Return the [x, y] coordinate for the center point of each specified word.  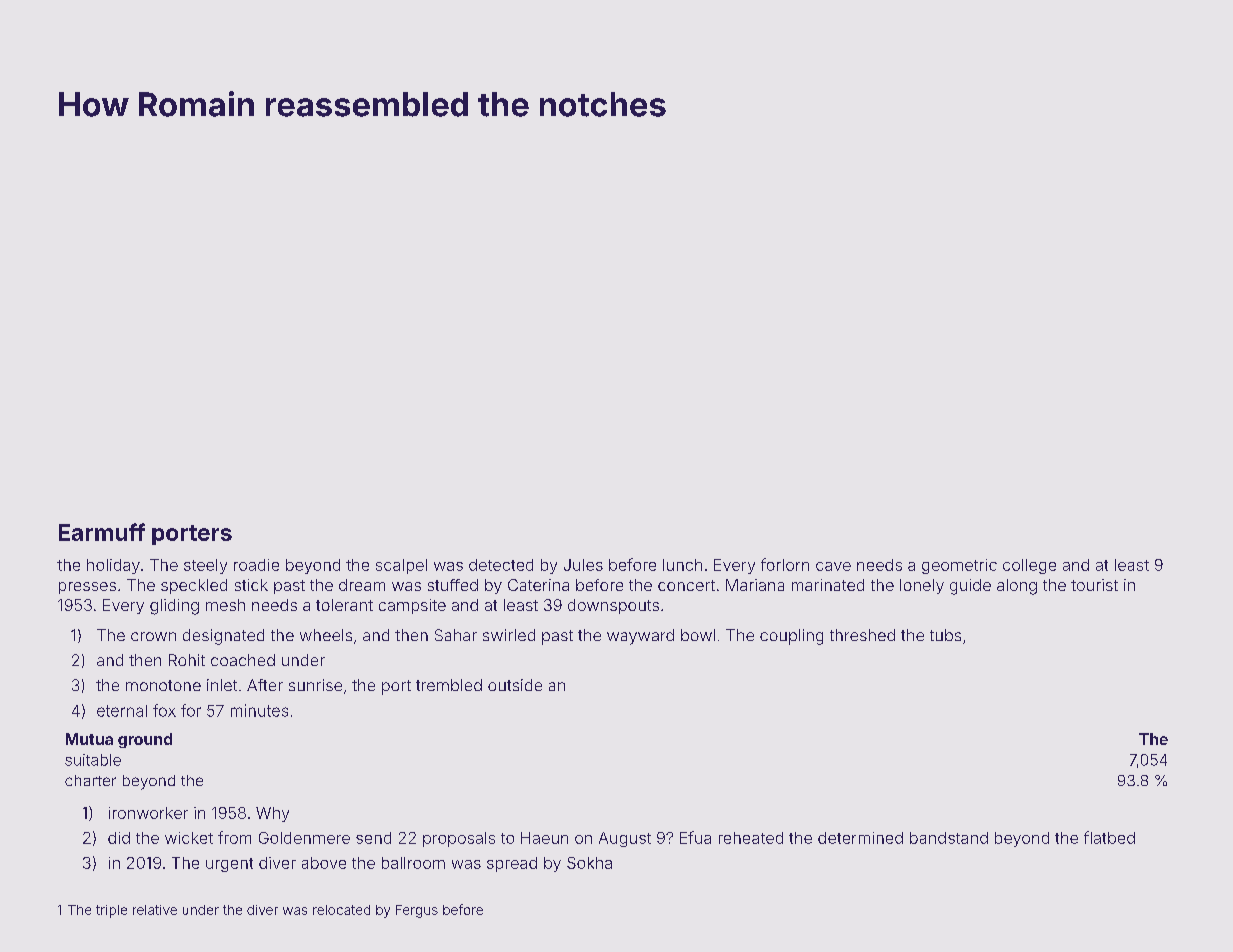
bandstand [949, 838]
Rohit [187, 660]
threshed [862, 635]
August [625, 839]
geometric [959, 566]
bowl [698, 635]
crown [153, 636]
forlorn [785, 564]
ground [145, 740]
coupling [791, 637]
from [234, 837]
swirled [509, 635]
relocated [341, 910]
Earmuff [102, 532]
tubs [945, 635]
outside [515, 685]
